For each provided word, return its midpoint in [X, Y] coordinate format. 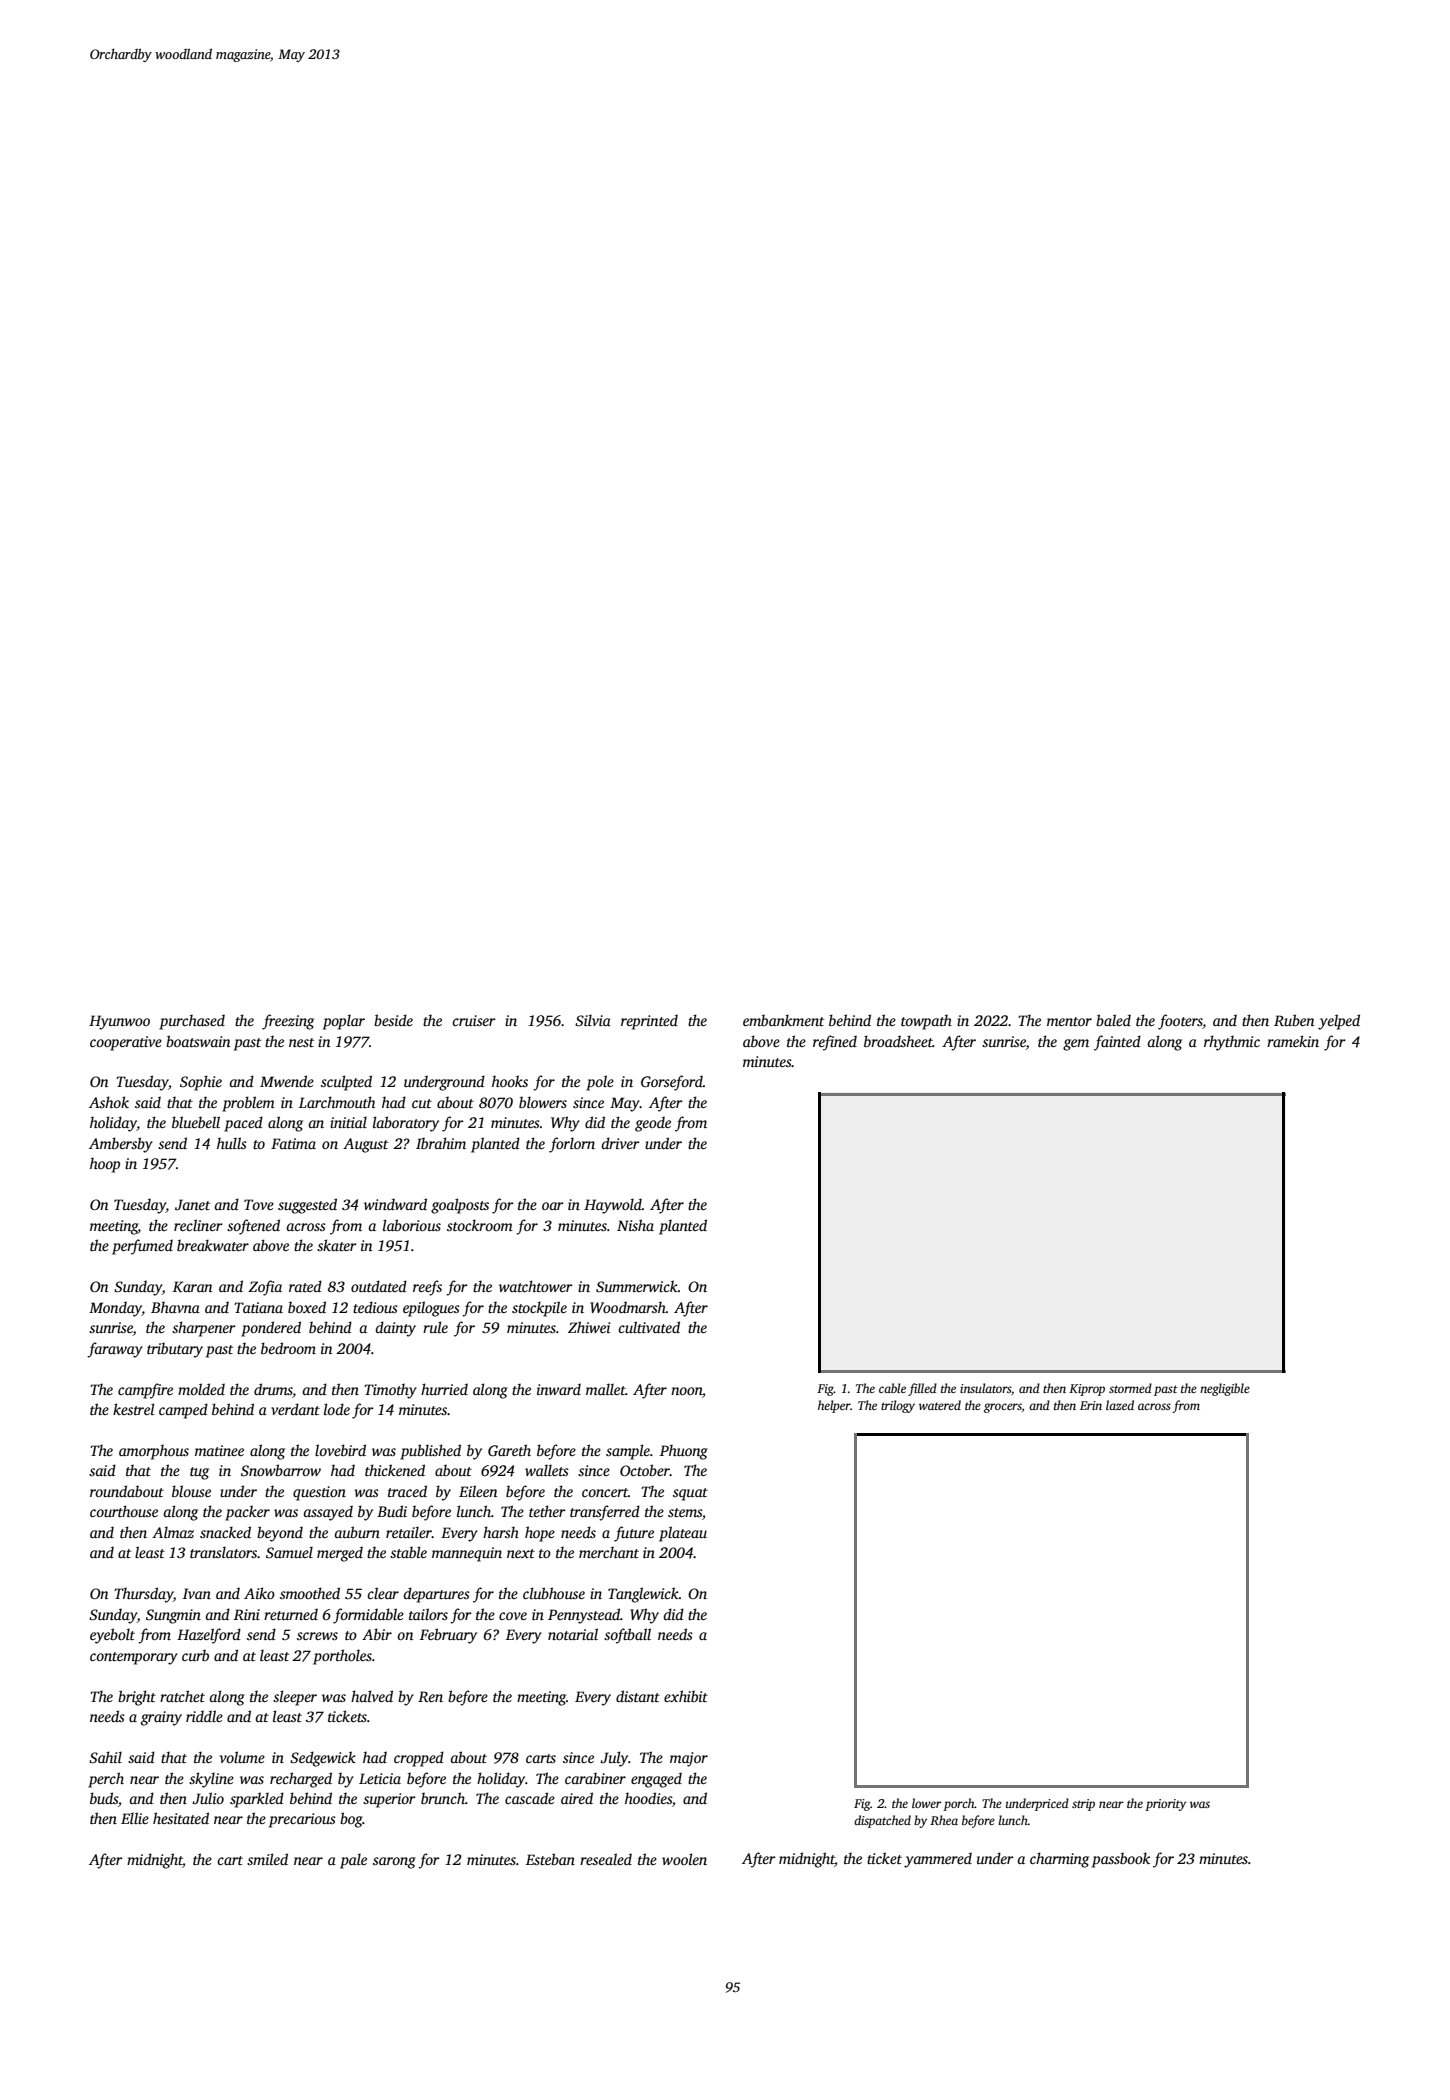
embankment [783, 1020]
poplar [344, 1022]
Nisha [635, 1225]
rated [305, 1286]
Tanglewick [643, 1595]
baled [1113, 1020]
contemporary [134, 1658]
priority [1165, 1805]
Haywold [613, 1206]
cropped [419, 1759]
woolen [684, 1859]
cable [892, 1388]
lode [337, 1409]
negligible [1225, 1389]
